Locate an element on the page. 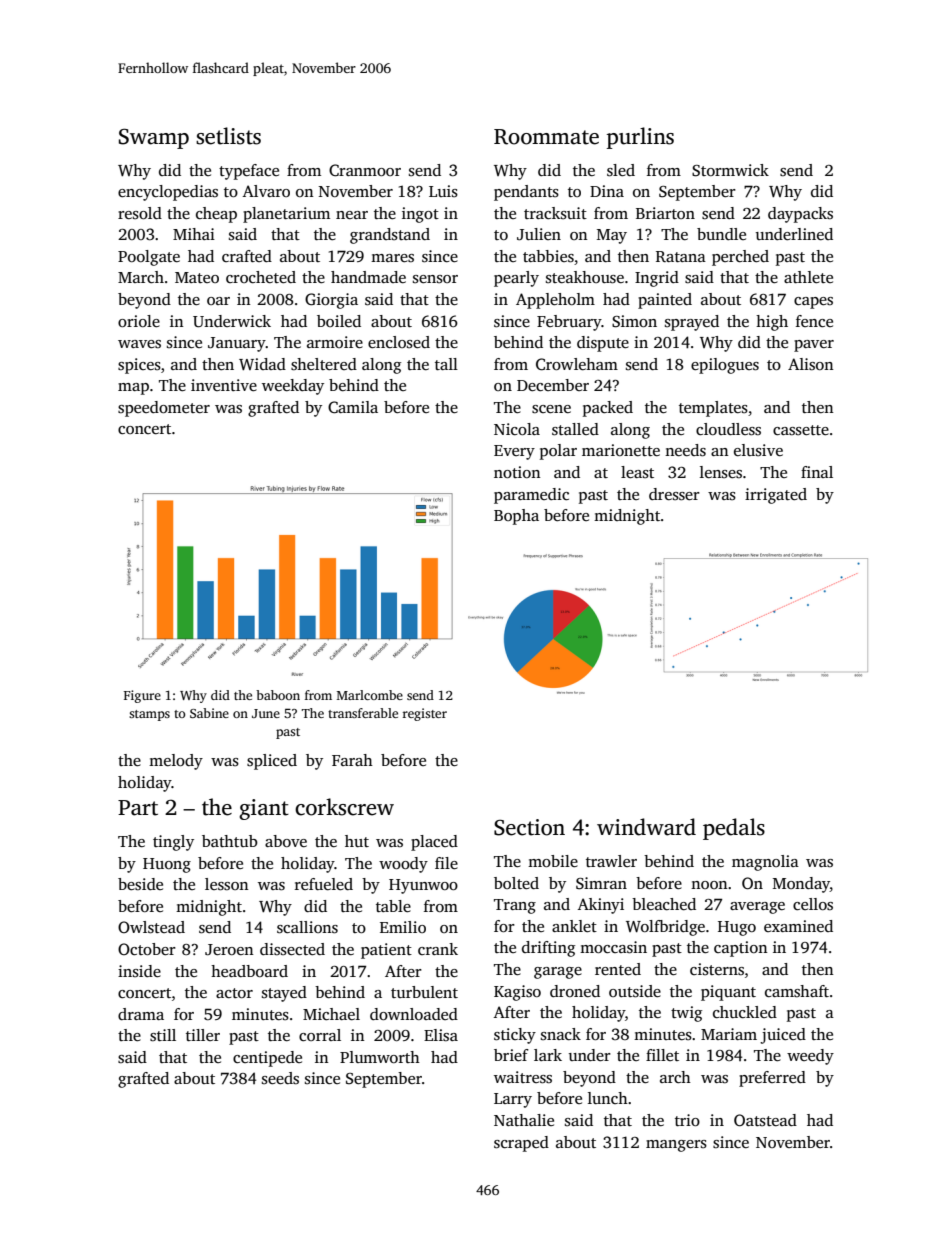  dresser is located at coordinates (674, 494).
